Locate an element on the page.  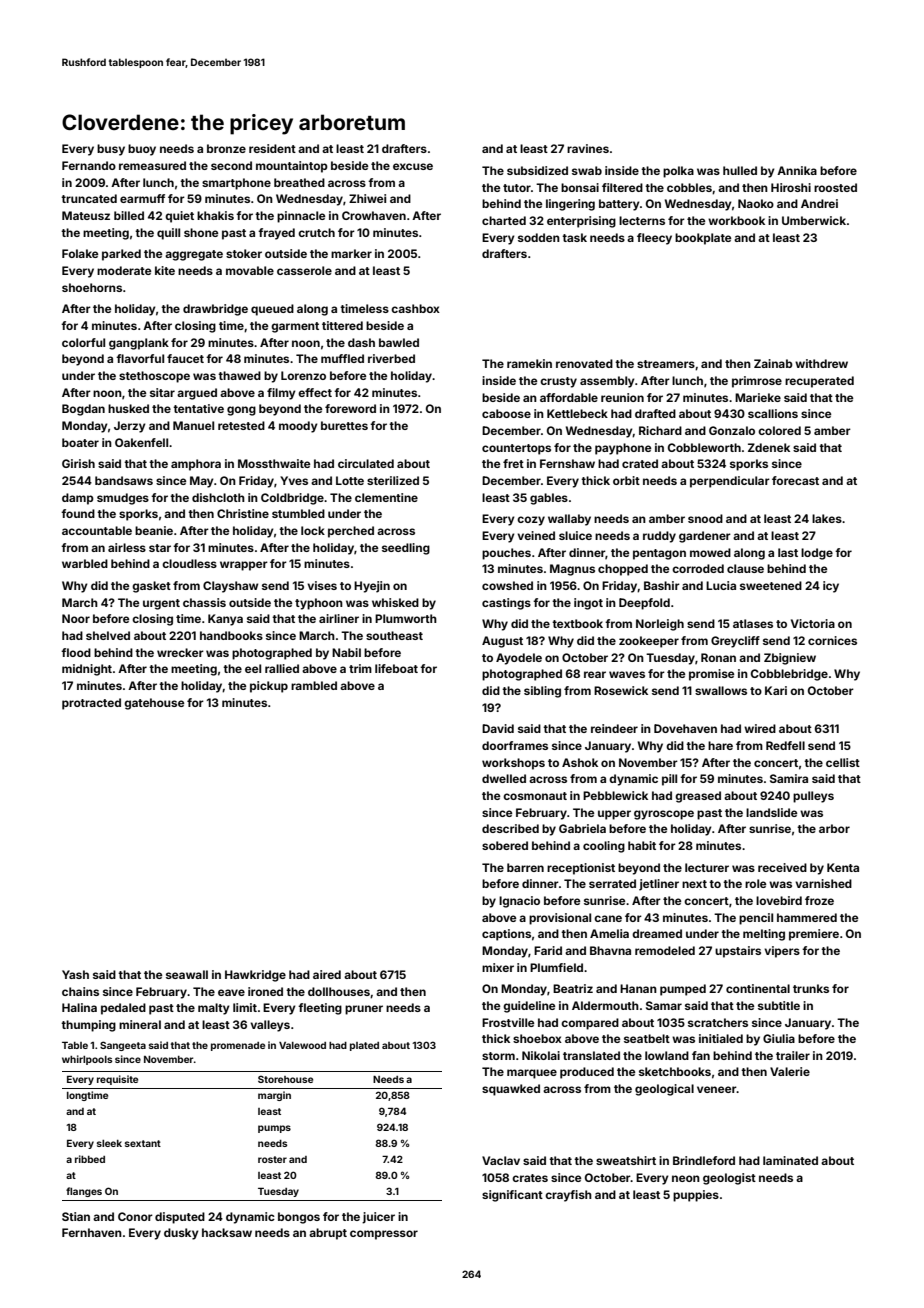
significant is located at coordinates (512, 1196).
